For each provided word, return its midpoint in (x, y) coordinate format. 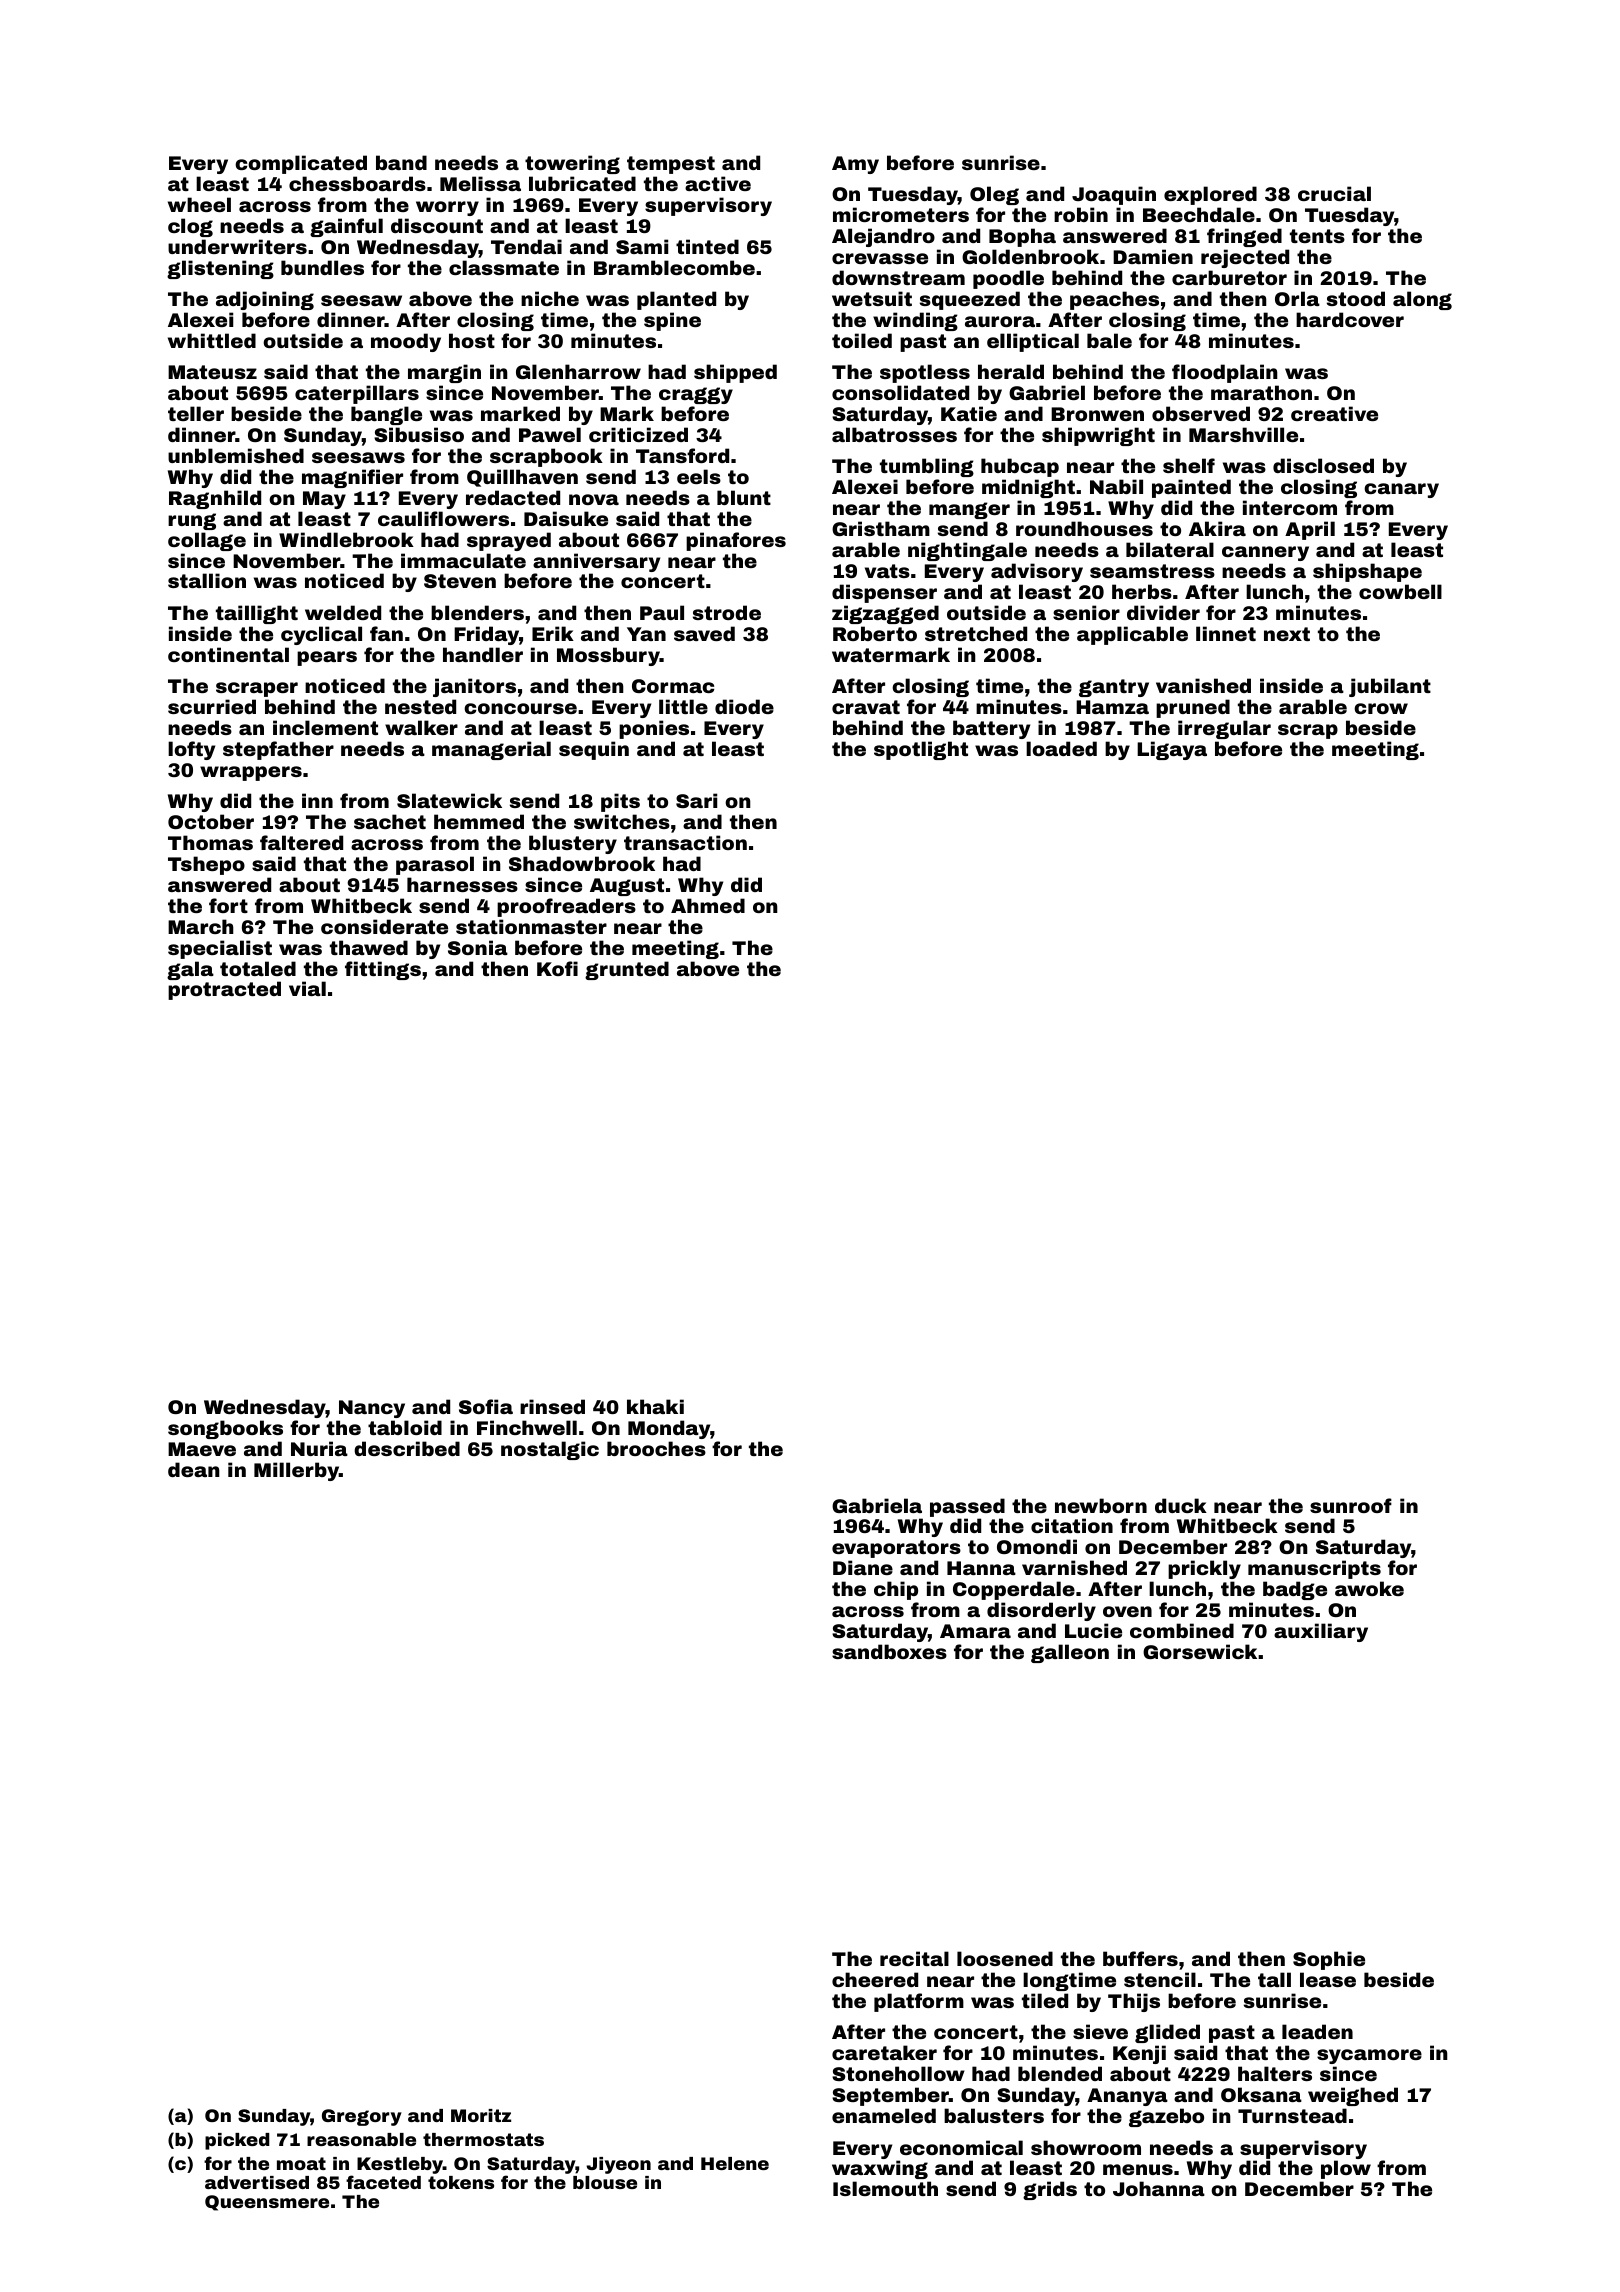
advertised (257, 2182)
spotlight (921, 750)
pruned (1193, 708)
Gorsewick (1200, 1651)
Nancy (372, 1409)
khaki (655, 1406)
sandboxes (889, 1651)
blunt (744, 497)
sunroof (1351, 1505)
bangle (386, 415)
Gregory (362, 2117)
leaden (1317, 2031)
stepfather (278, 750)
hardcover (1350, 319)
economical (961, 2147)
